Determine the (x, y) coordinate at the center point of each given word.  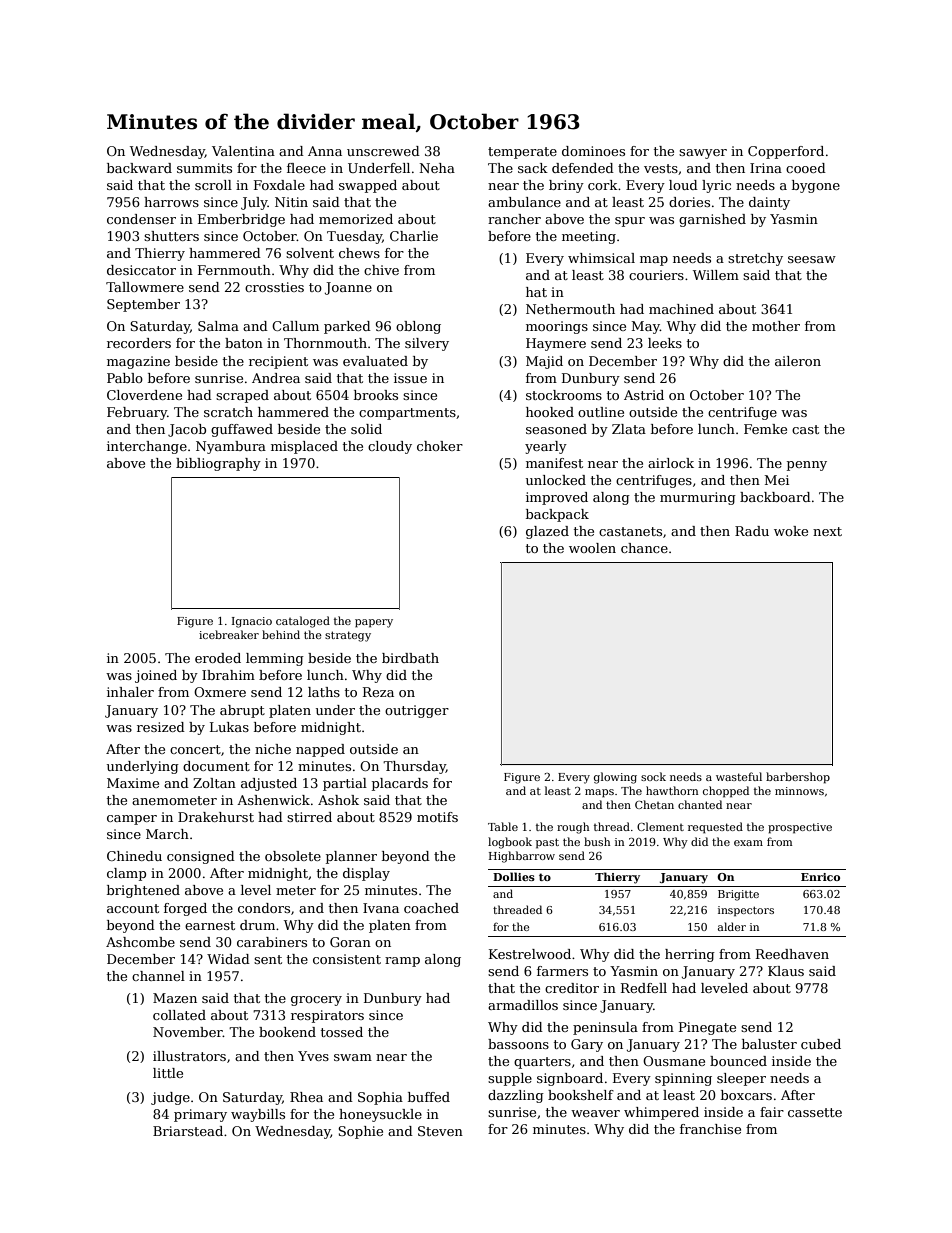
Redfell (644, 988)
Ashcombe (140, 942)
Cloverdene (144, 395)
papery (374, 623)
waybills (258, 1115)
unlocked (556, 480)
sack (533, 168)
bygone (816, 186)
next (827, 531)
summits (204, 168)
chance (644, 548)
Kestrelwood (530, 954)
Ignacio (252, 622)
